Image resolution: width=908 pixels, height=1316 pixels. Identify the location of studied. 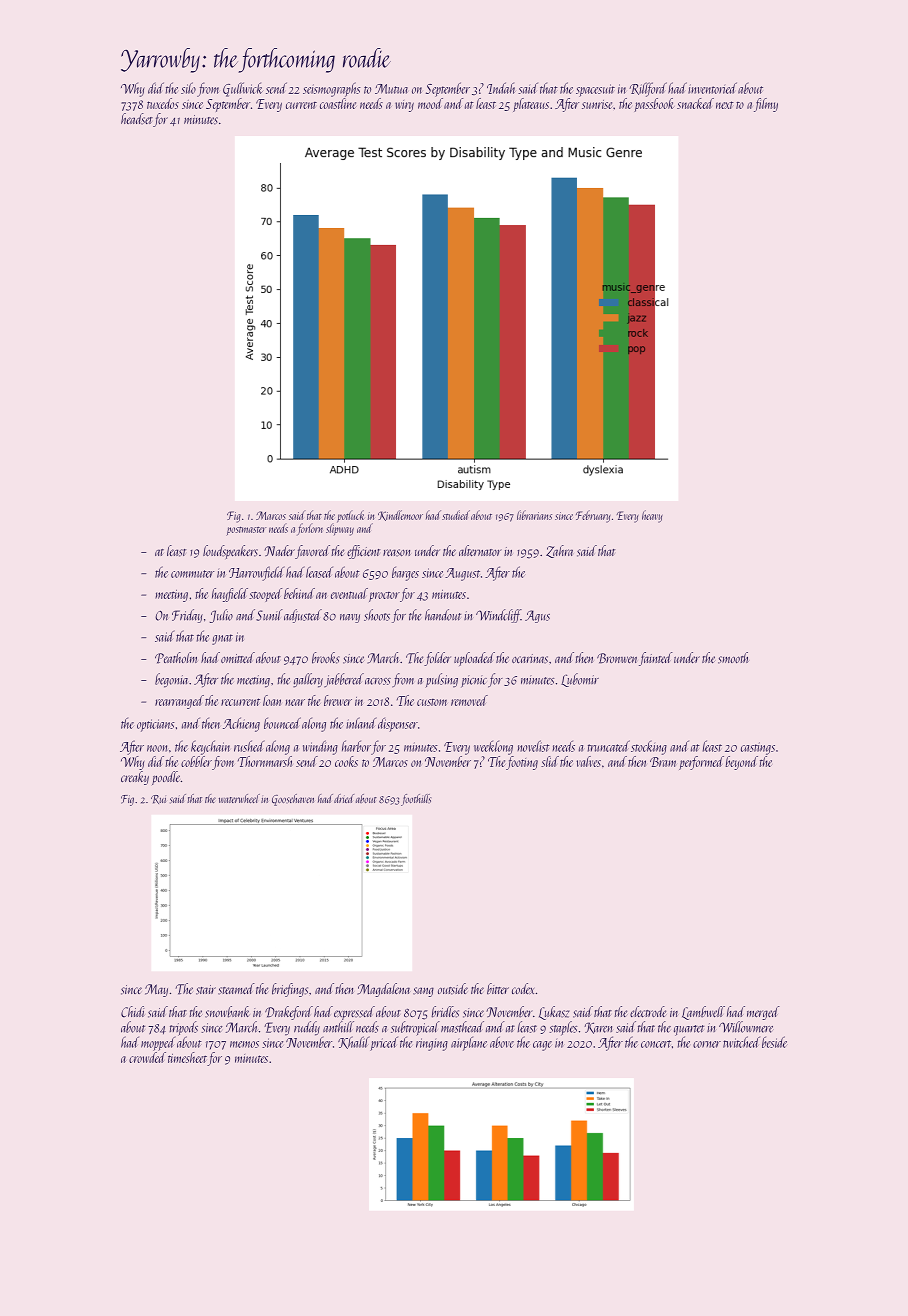
(456, 515).
